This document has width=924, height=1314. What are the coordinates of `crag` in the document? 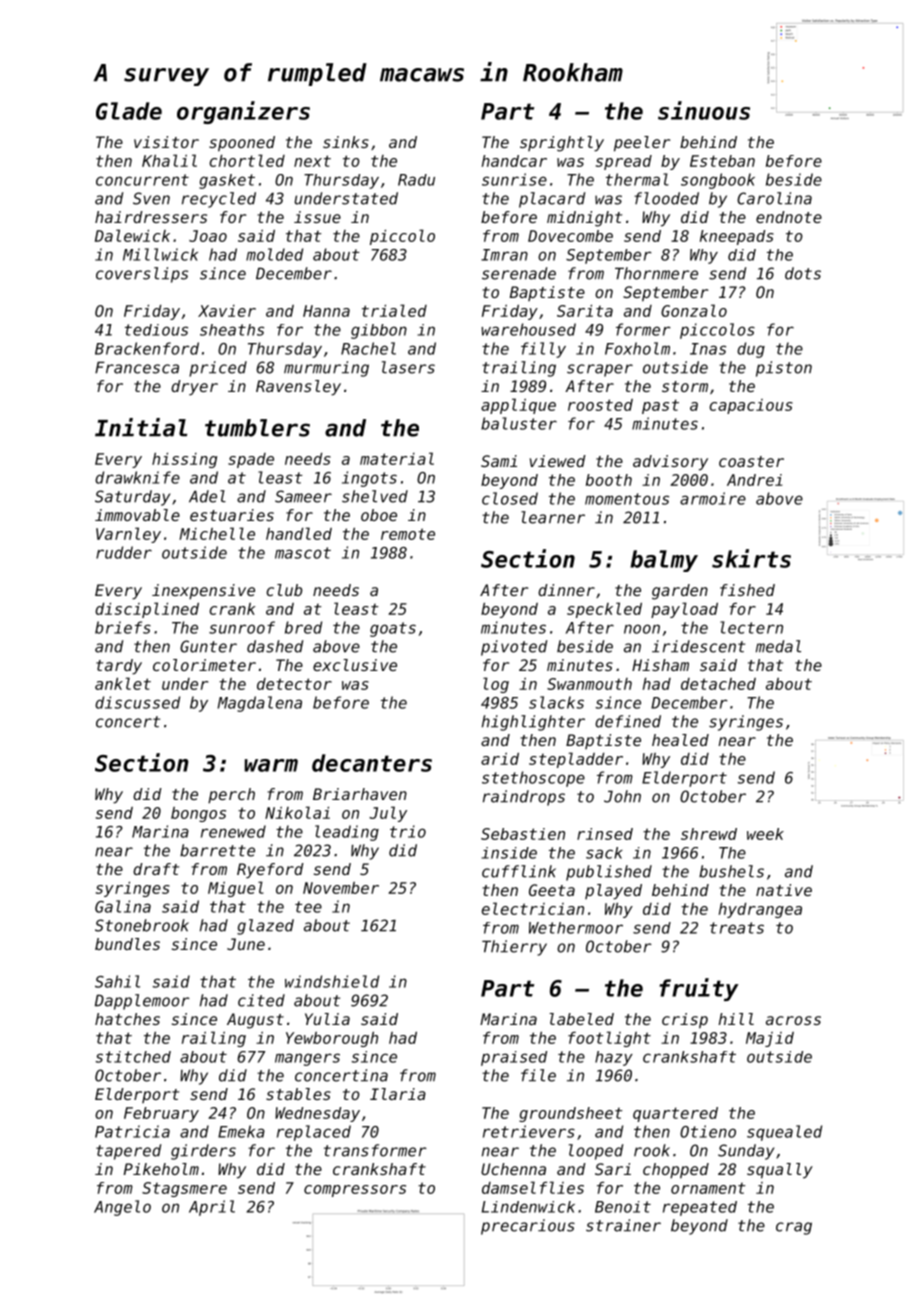 It's located at (794, 1228).
